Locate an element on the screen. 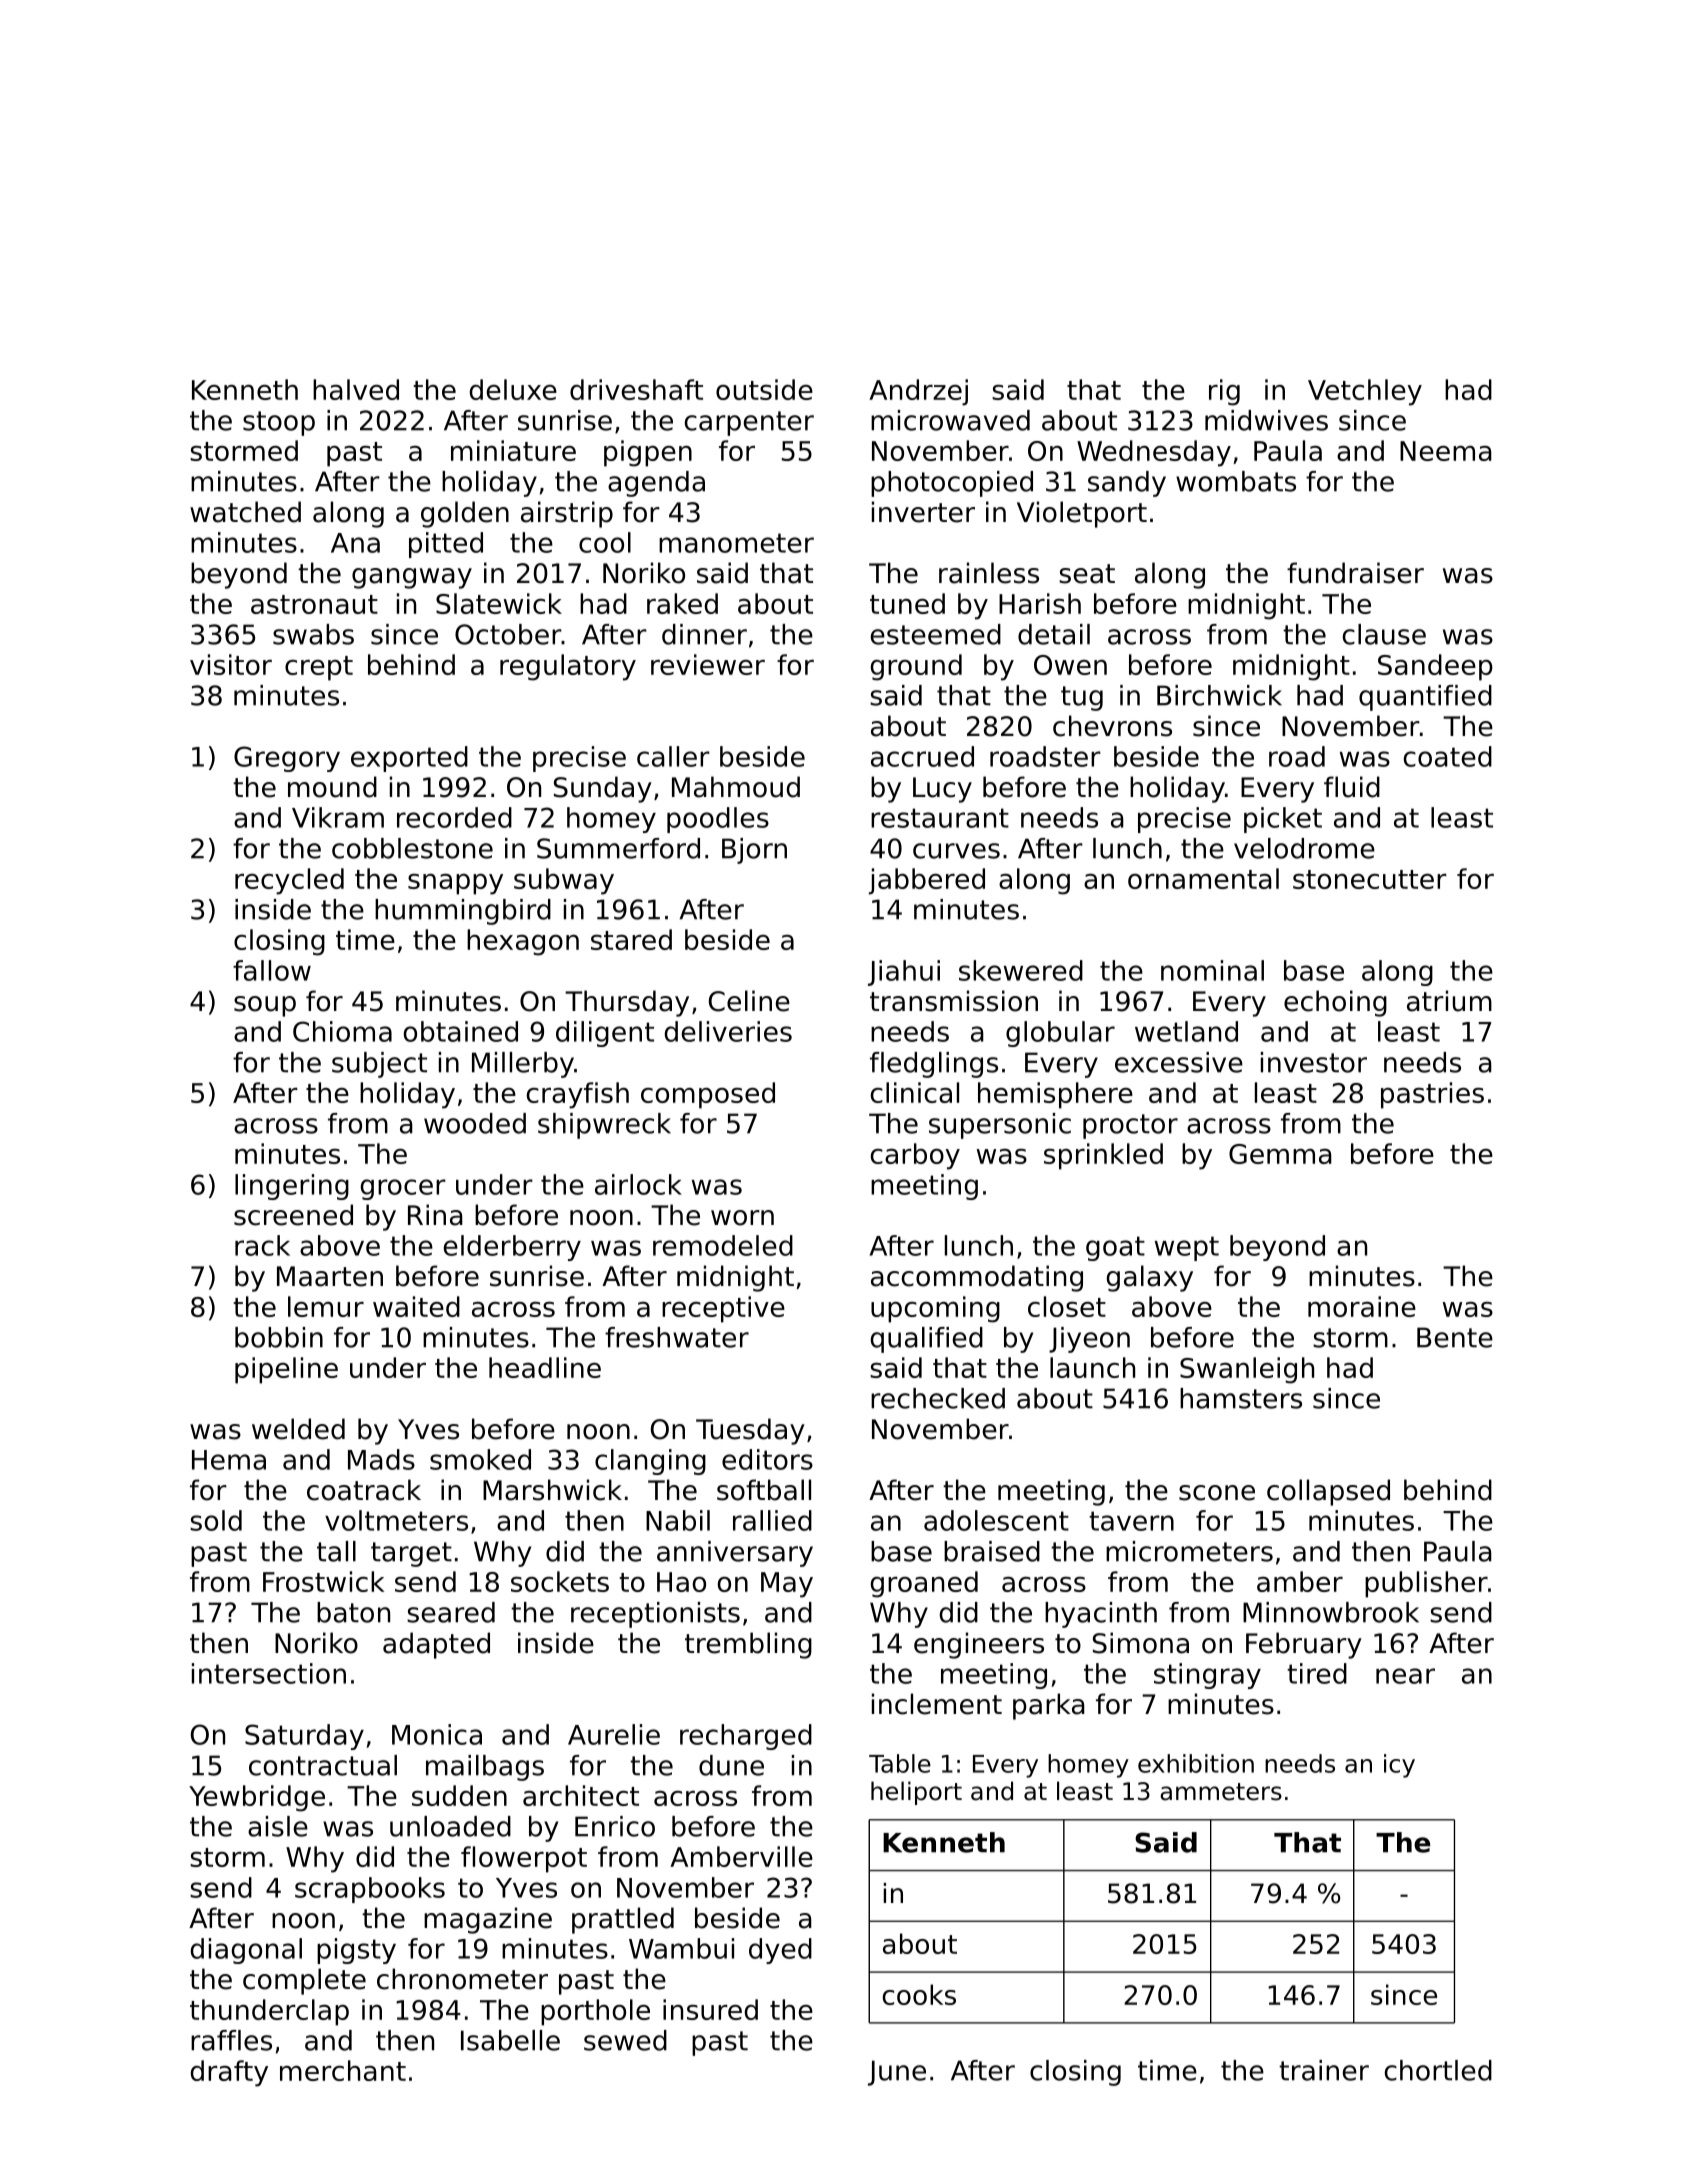 This screenshot has height=2178, width=1683. stoop is located at coordinates (279, 423).
